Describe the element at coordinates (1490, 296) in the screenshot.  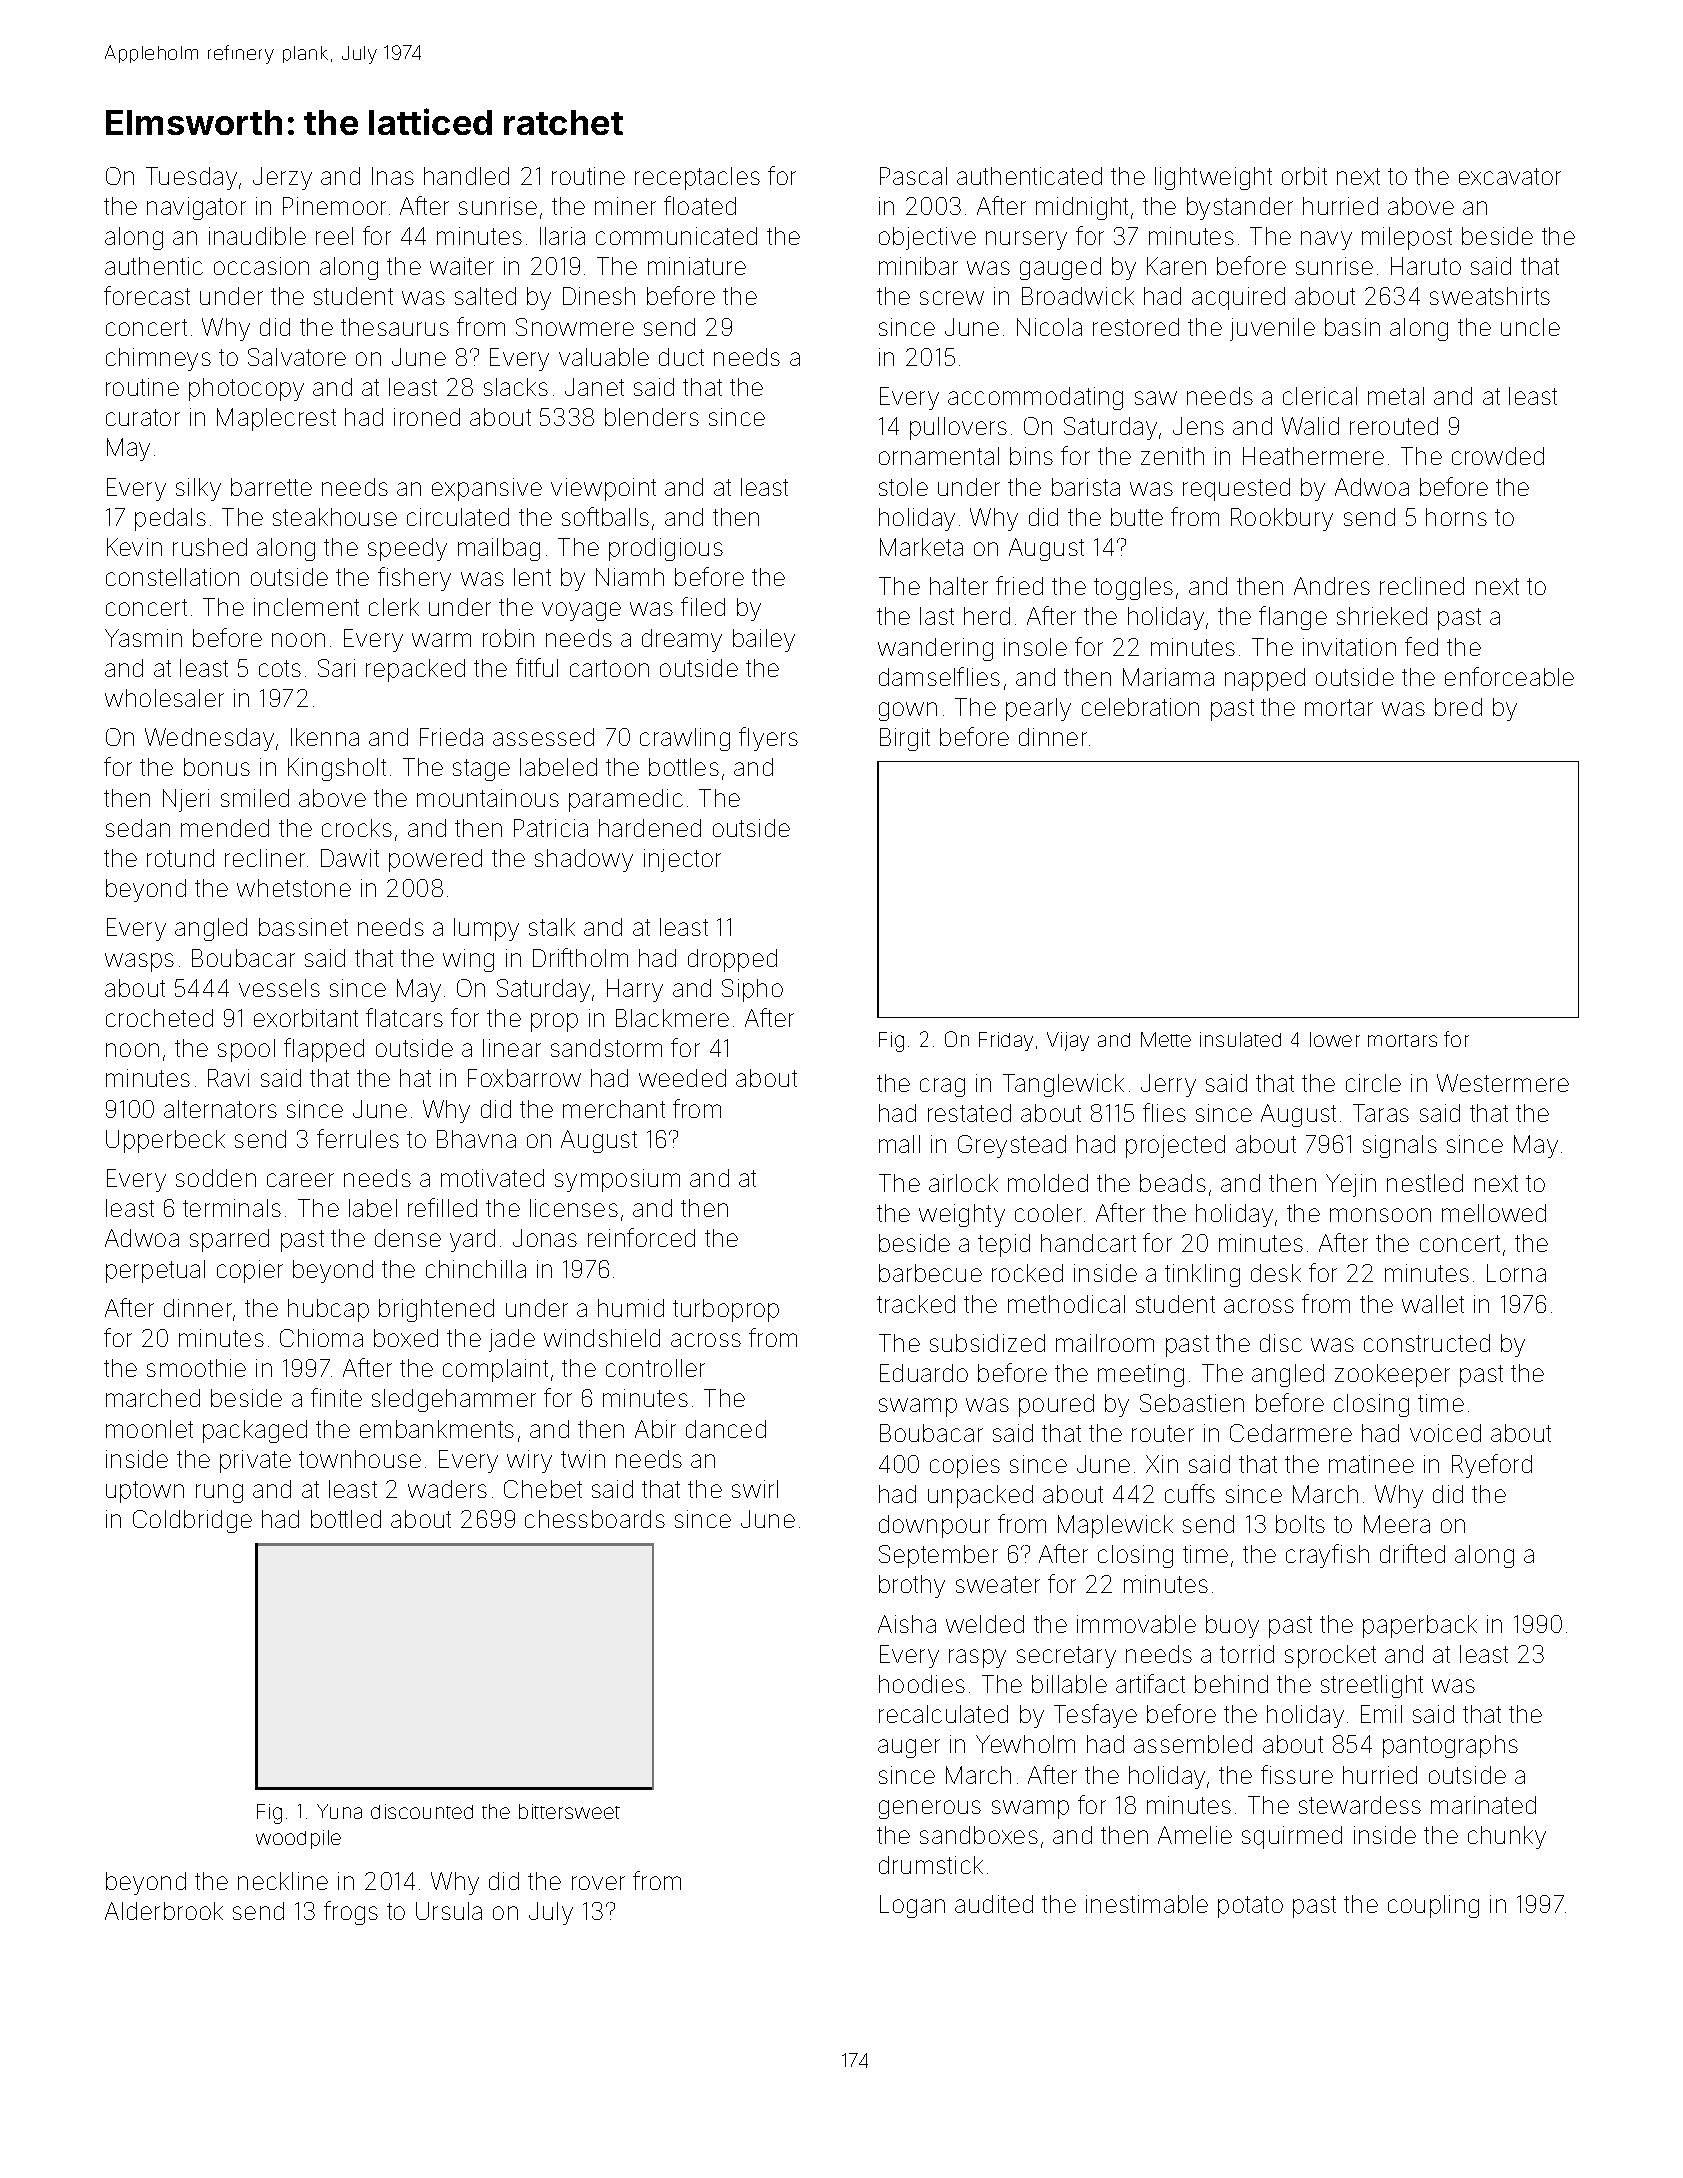
I see `sweatshirts` at that location.
